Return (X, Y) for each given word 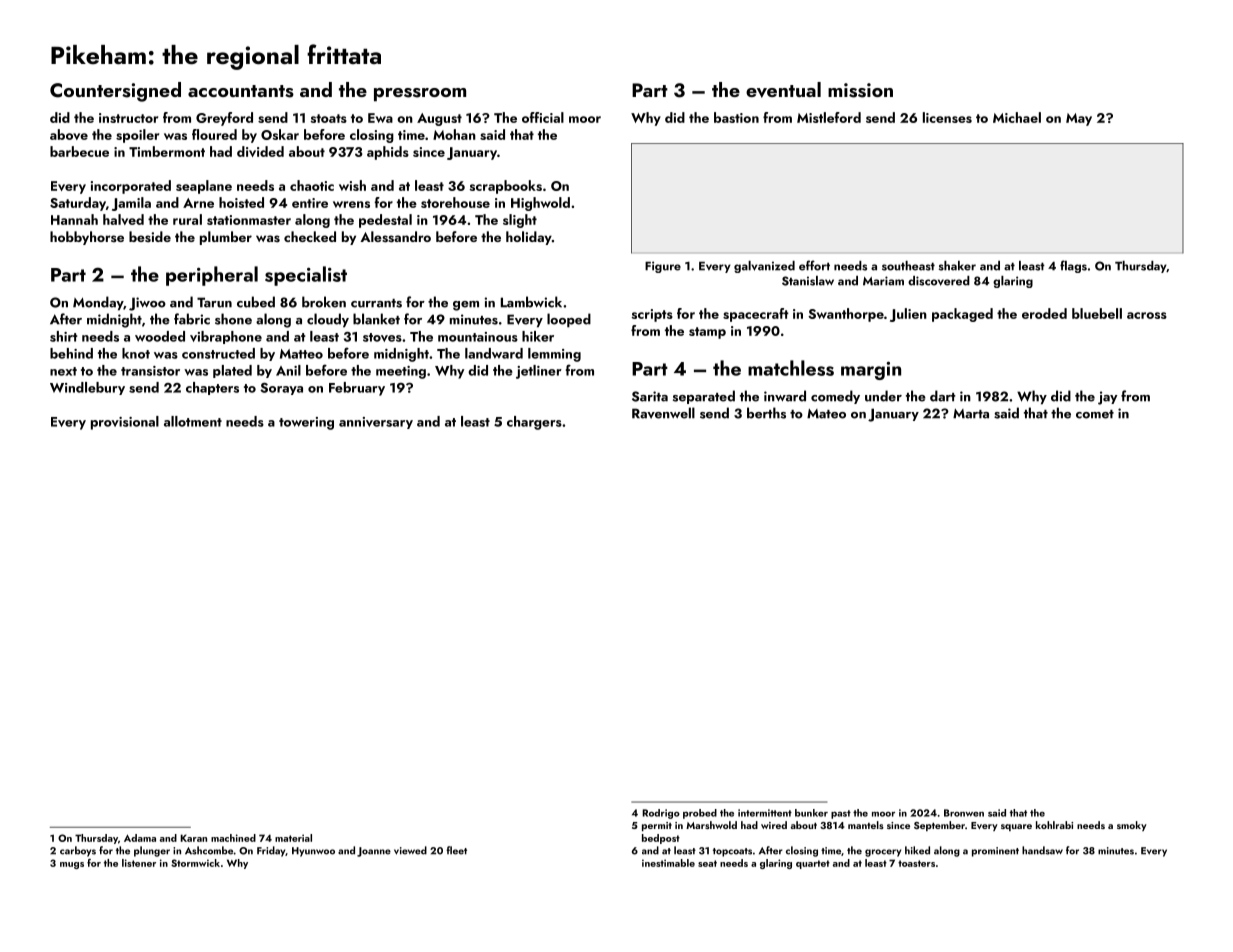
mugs (72, 865)
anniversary (376, 423)
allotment (193, 421)
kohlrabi (1054, 825)
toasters (916, 863)
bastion (736, 117)
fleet (456, 850)
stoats (329, 118)
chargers (534, 423)
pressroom (420, 95)
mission (860, 90)
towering (306, 423)
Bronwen (964, 813)
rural (187, 219)
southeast (908, 266)
